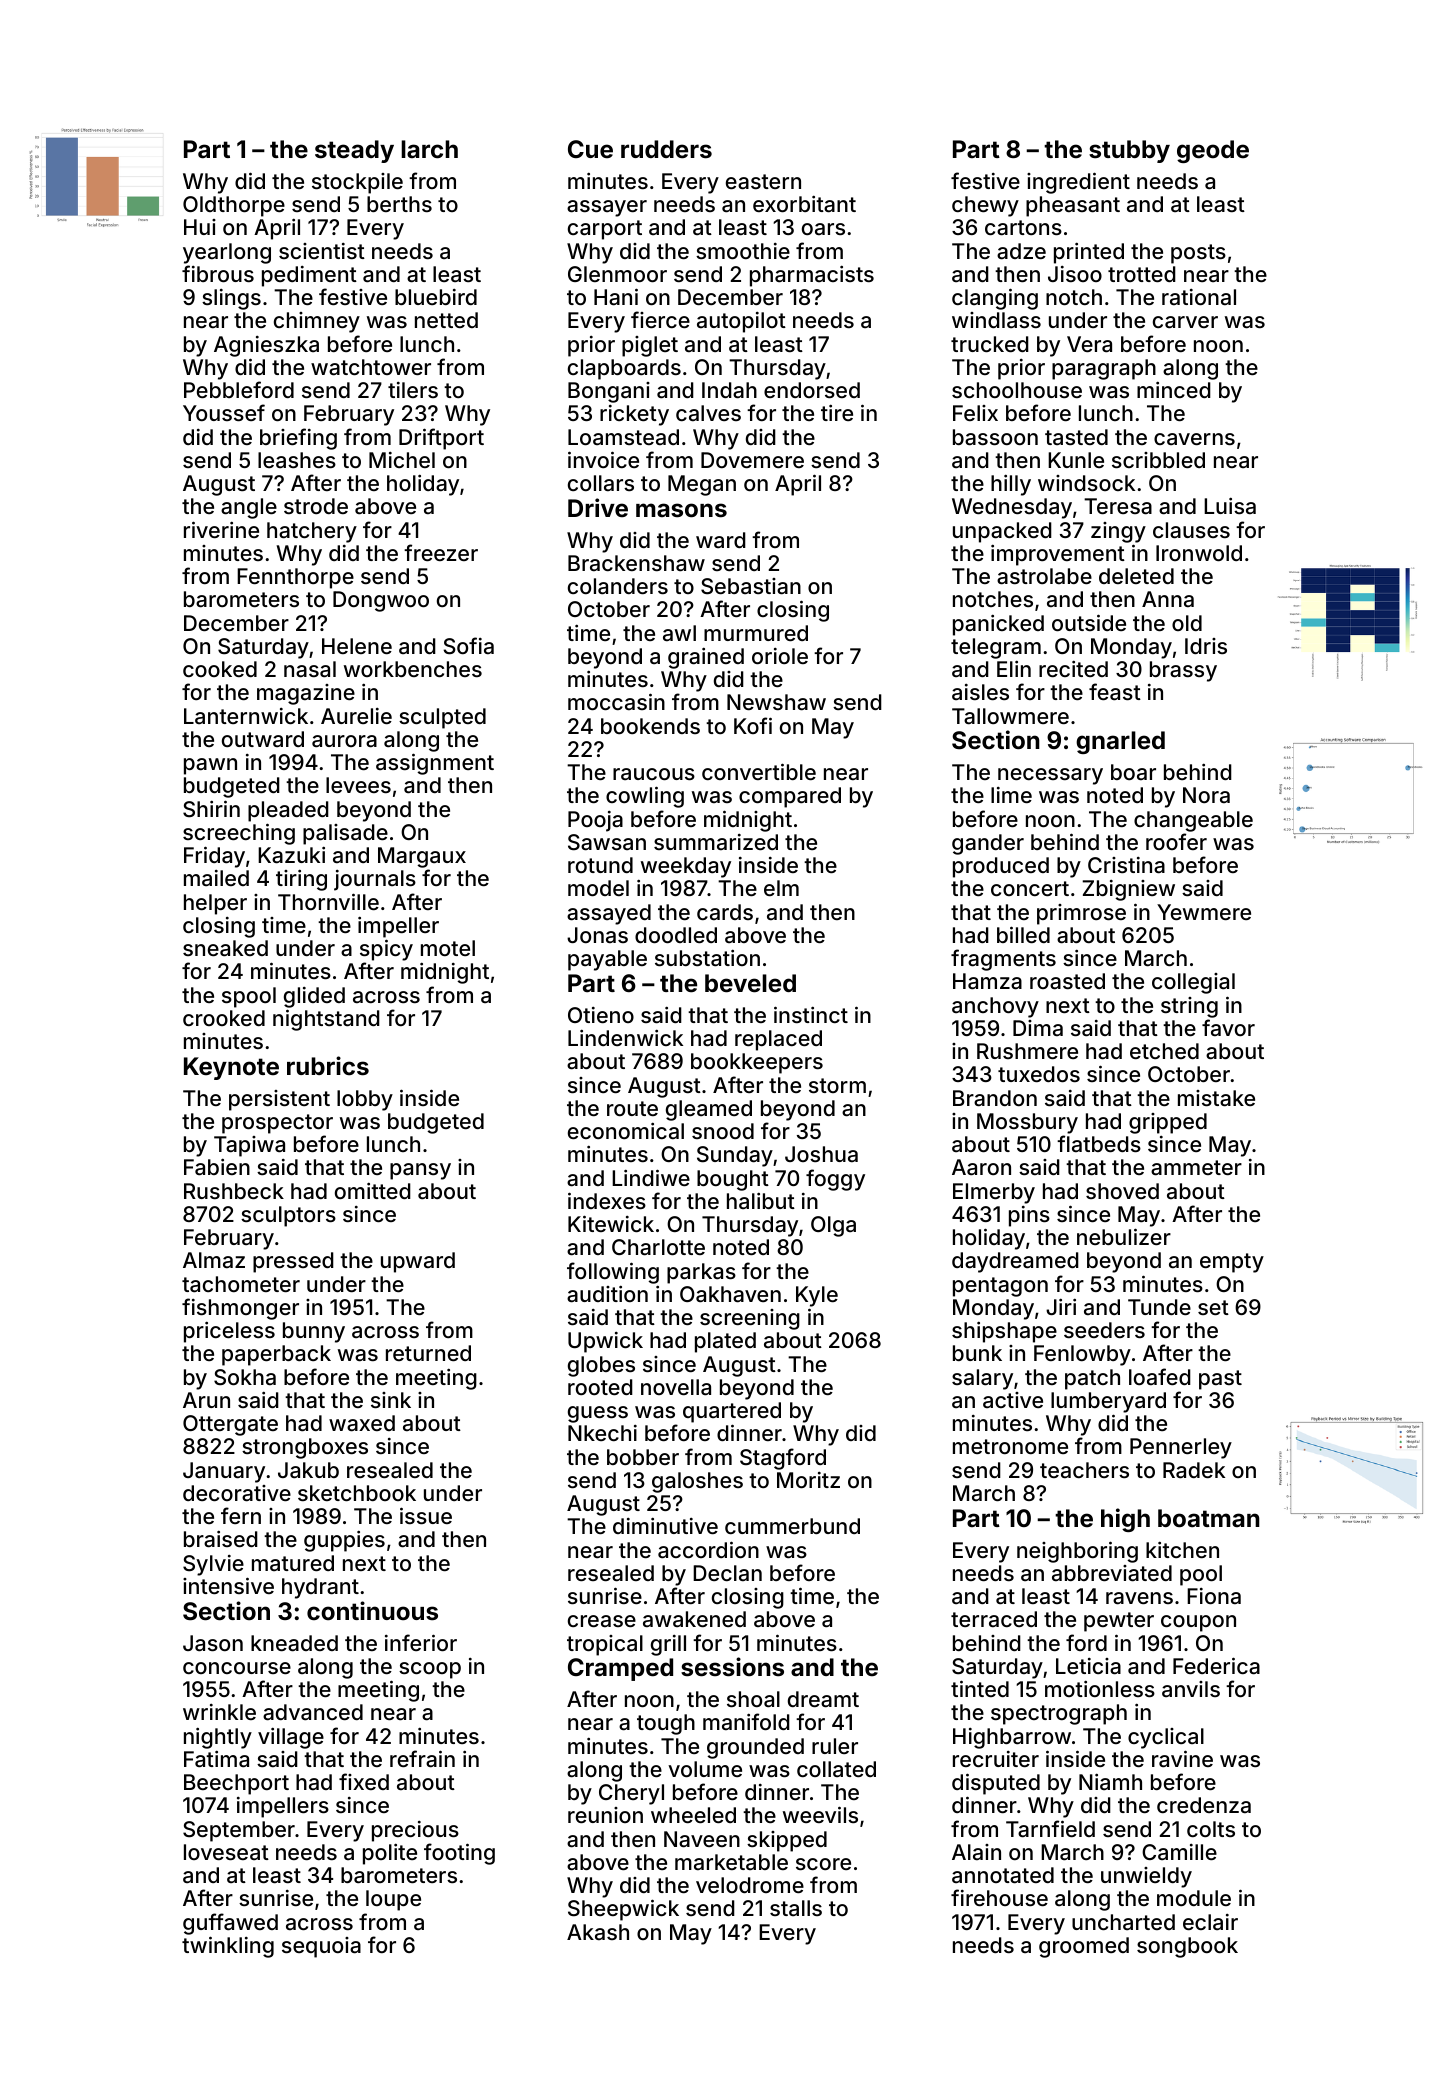  Describe the element at coordinates (600, 865) in the screenshot. I see `rotund` at that location.
